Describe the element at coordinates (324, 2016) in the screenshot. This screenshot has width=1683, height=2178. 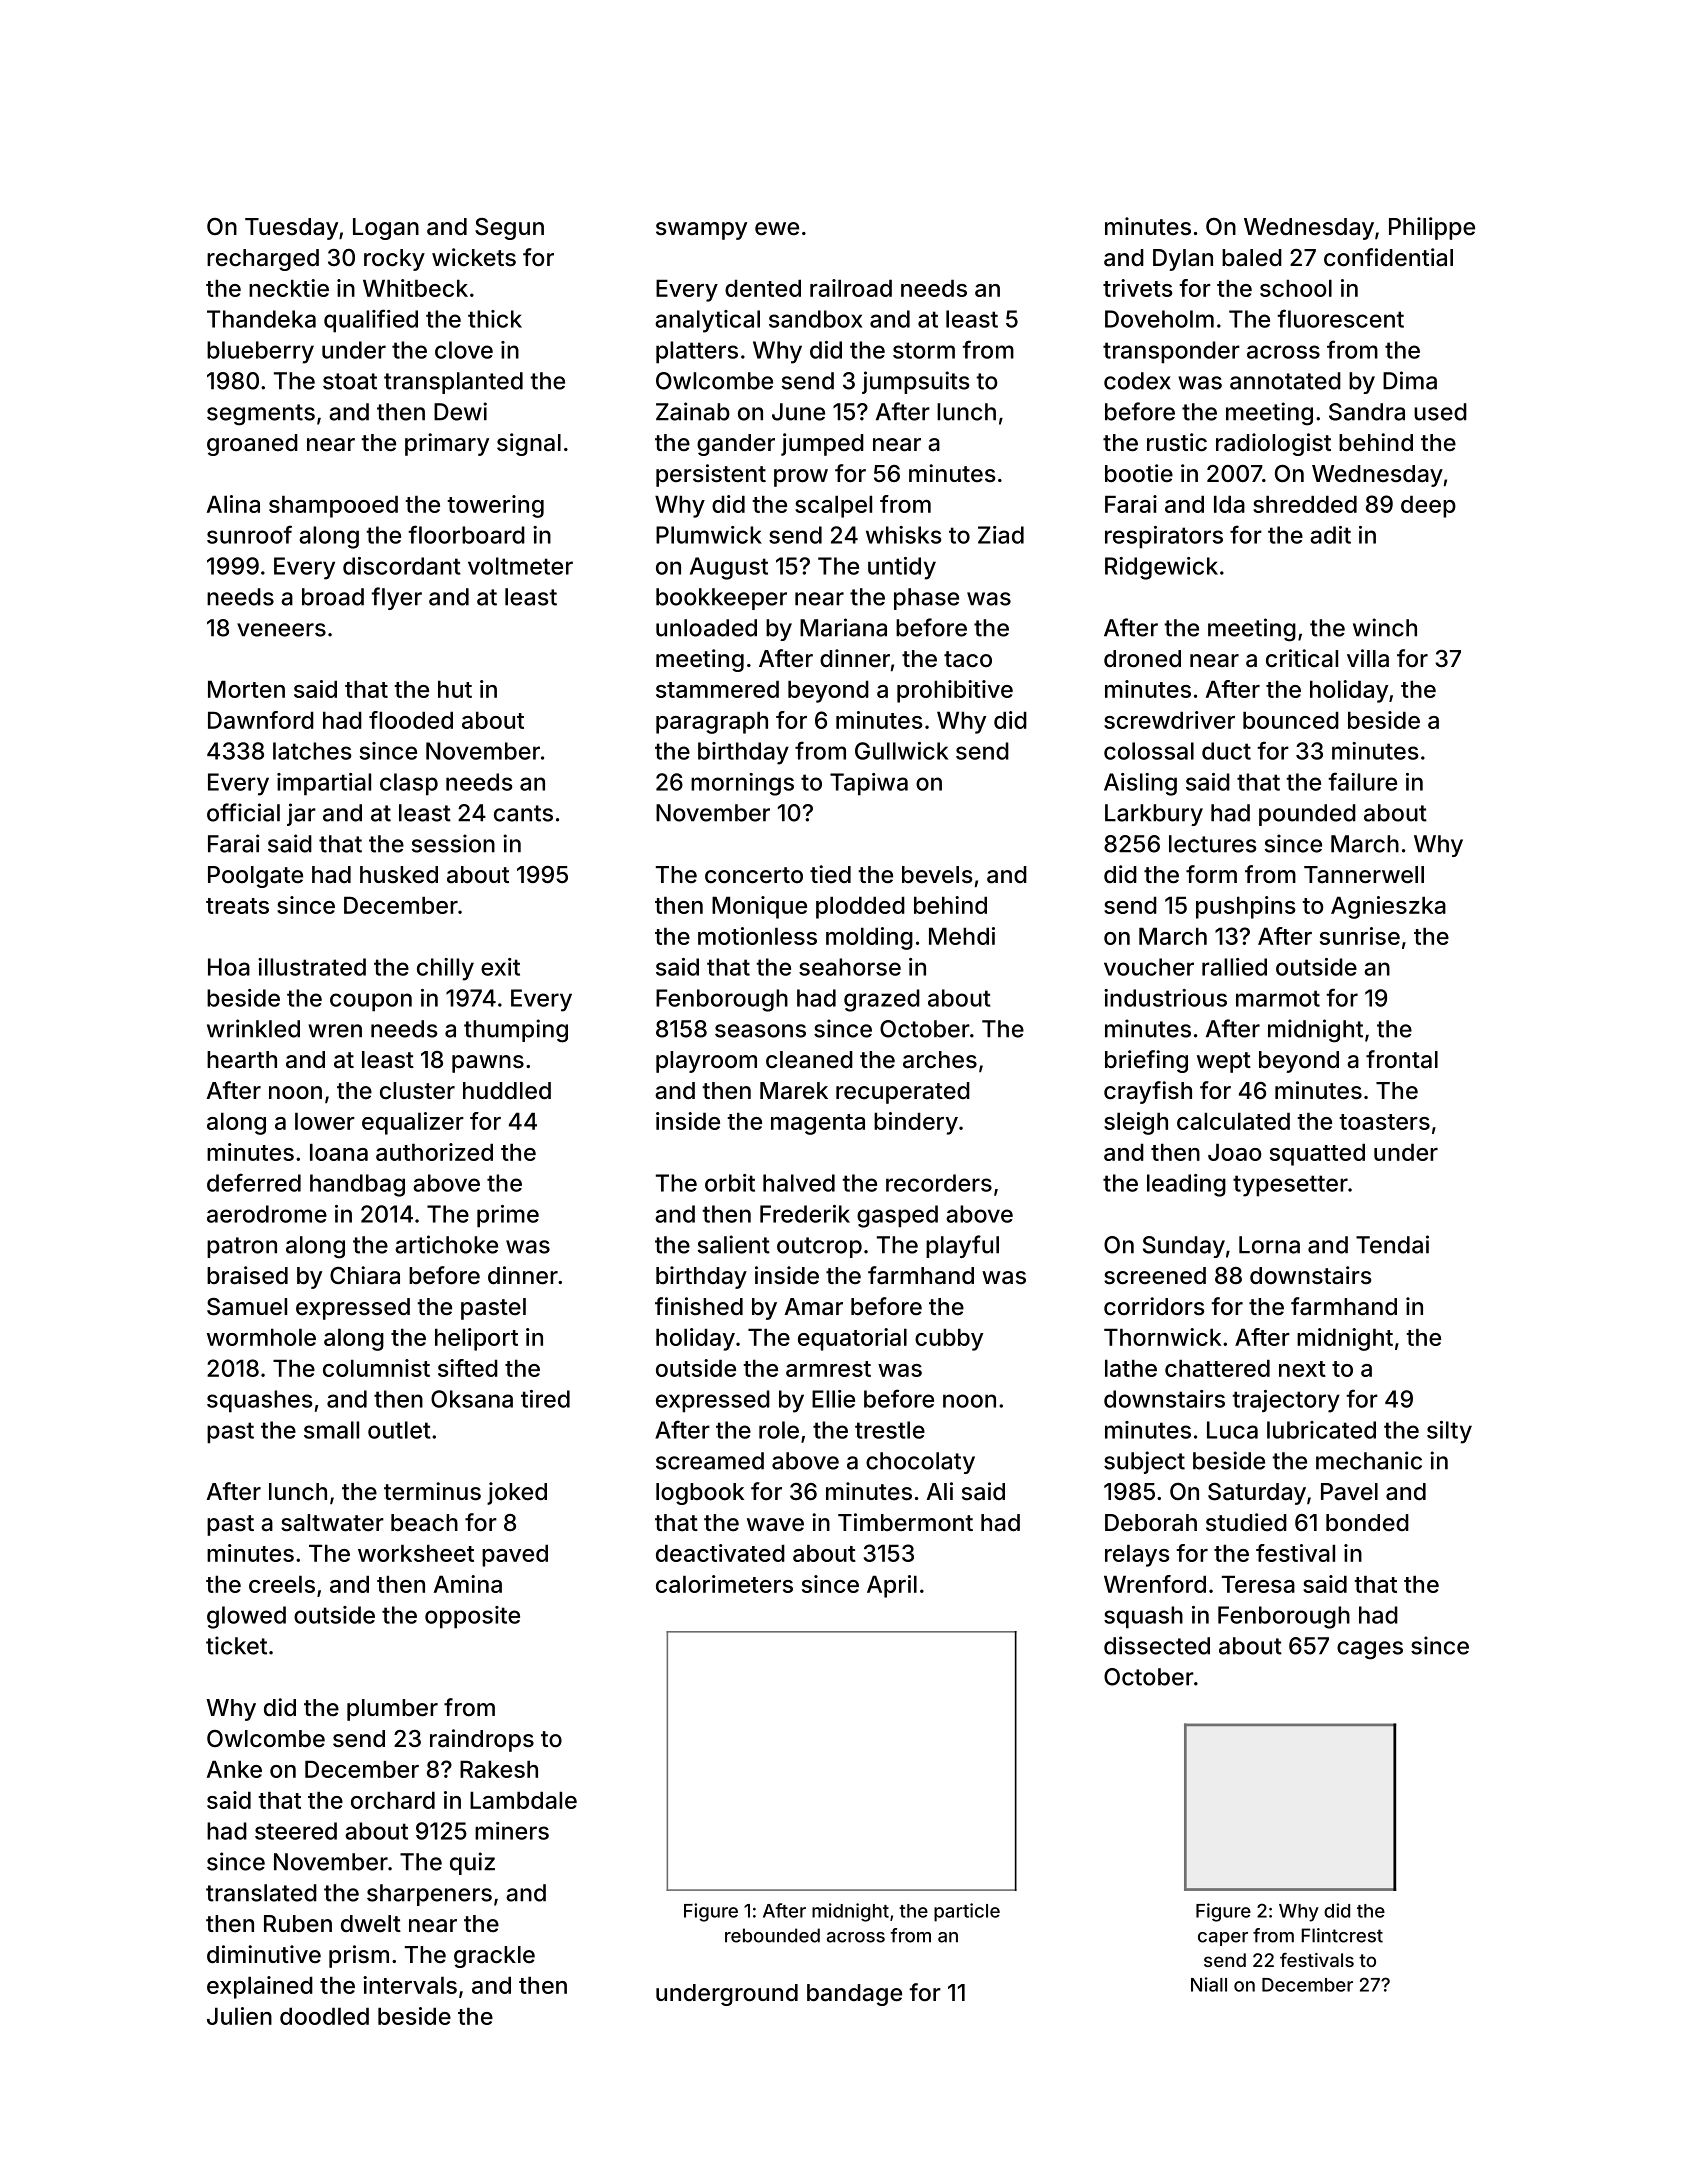
I see `doodled` at that location.
